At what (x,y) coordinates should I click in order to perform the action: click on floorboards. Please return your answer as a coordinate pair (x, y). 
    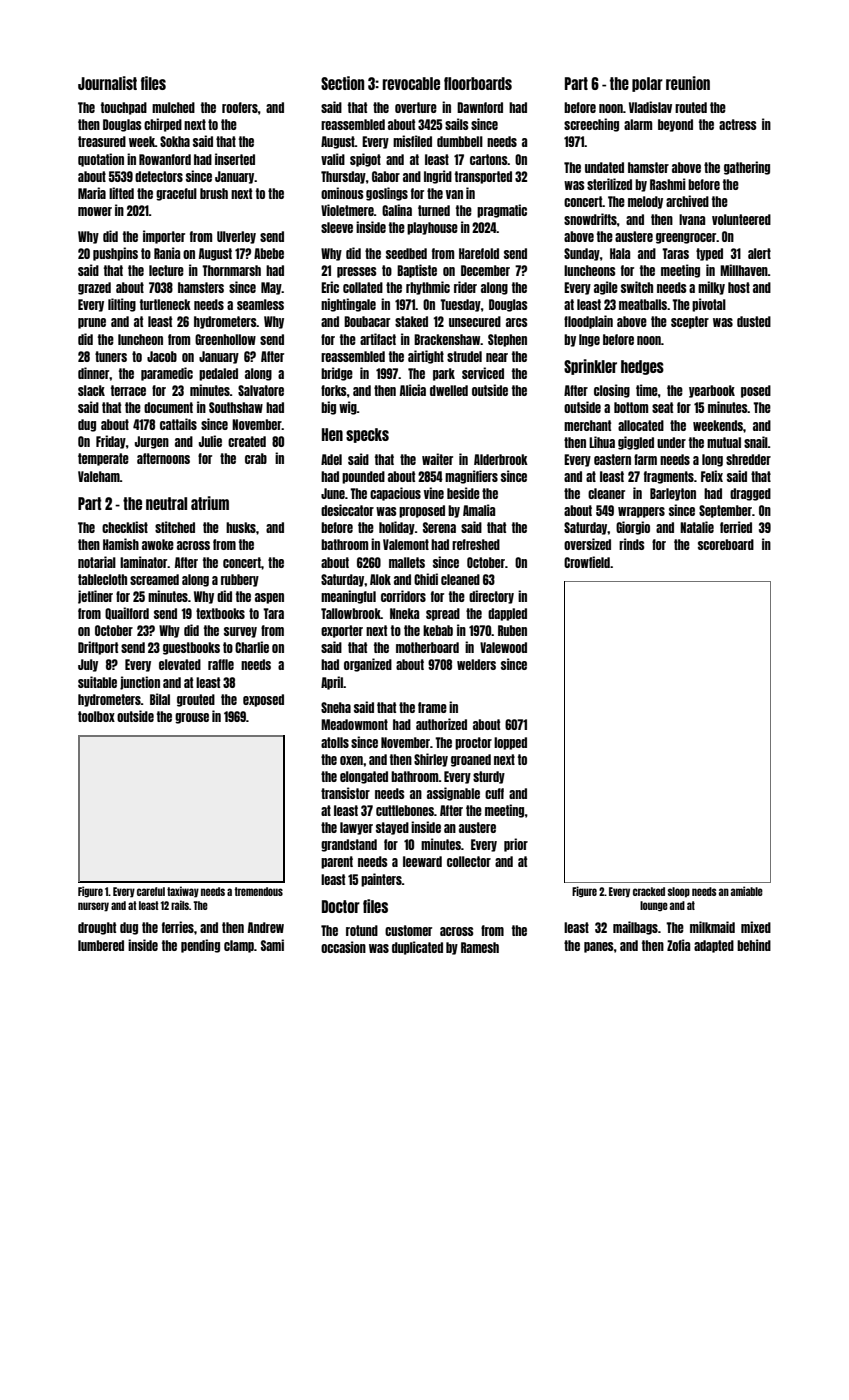
    Looking at the image, I should click on (478, 83).
